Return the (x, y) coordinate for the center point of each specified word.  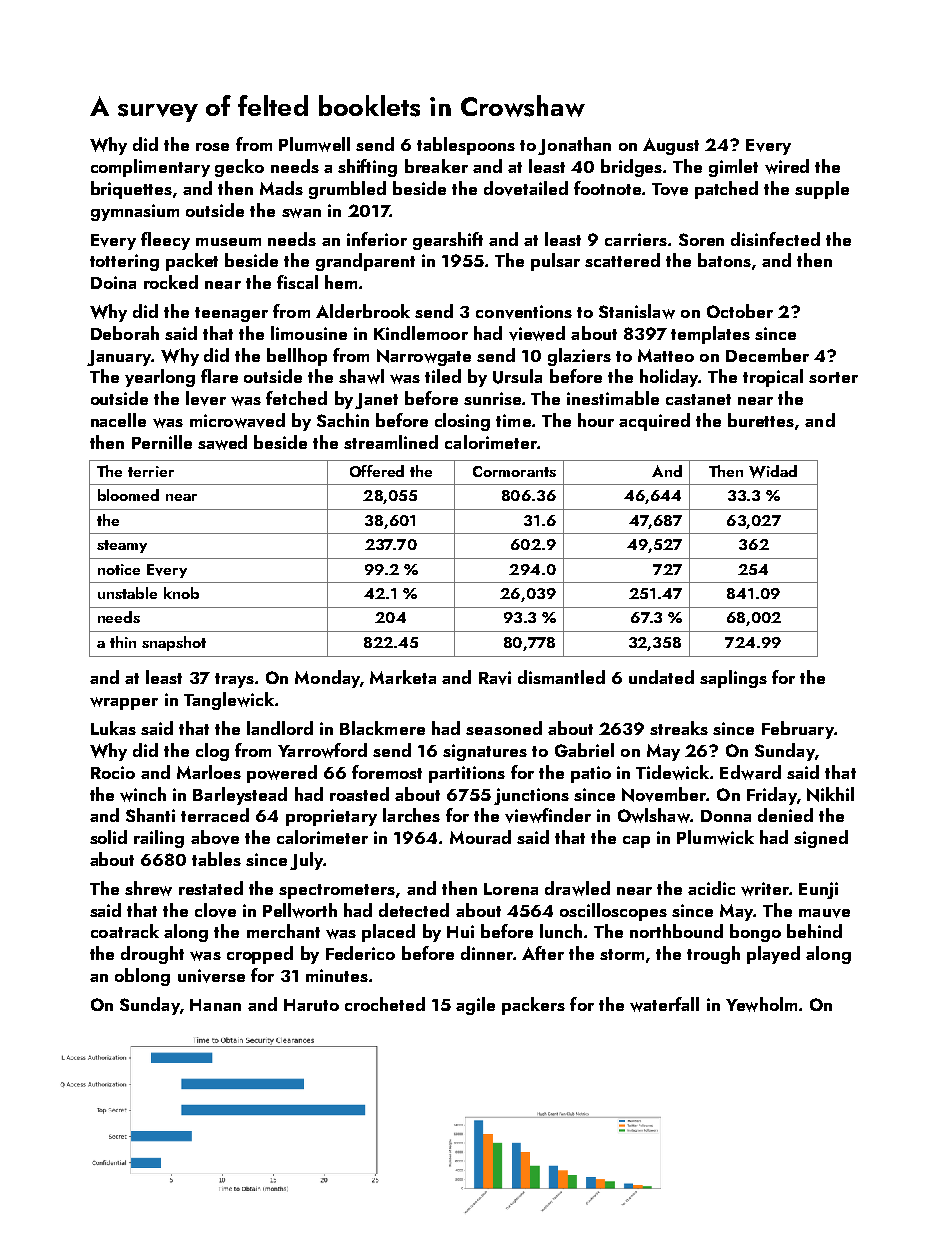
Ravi (495, 678)
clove (215, 910)
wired (787, 166)
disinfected (775, 239)
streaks (679, 728)
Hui (460, 931)
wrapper (124, 703)
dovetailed (526, 188)
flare (219, 376)
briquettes (131, 190)
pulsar (555, 262)
